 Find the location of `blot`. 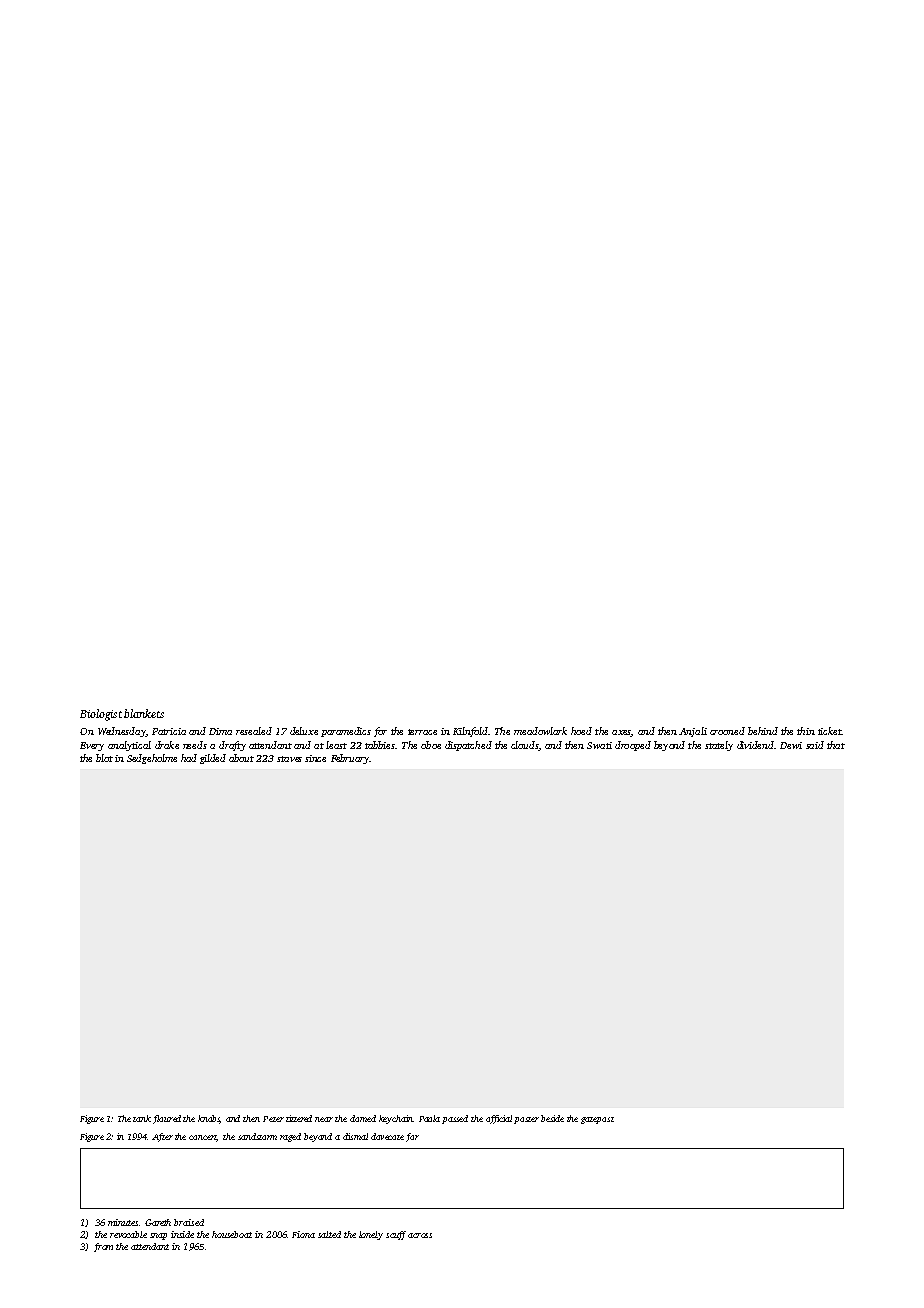

blot is located at coordinates (104, 758).
